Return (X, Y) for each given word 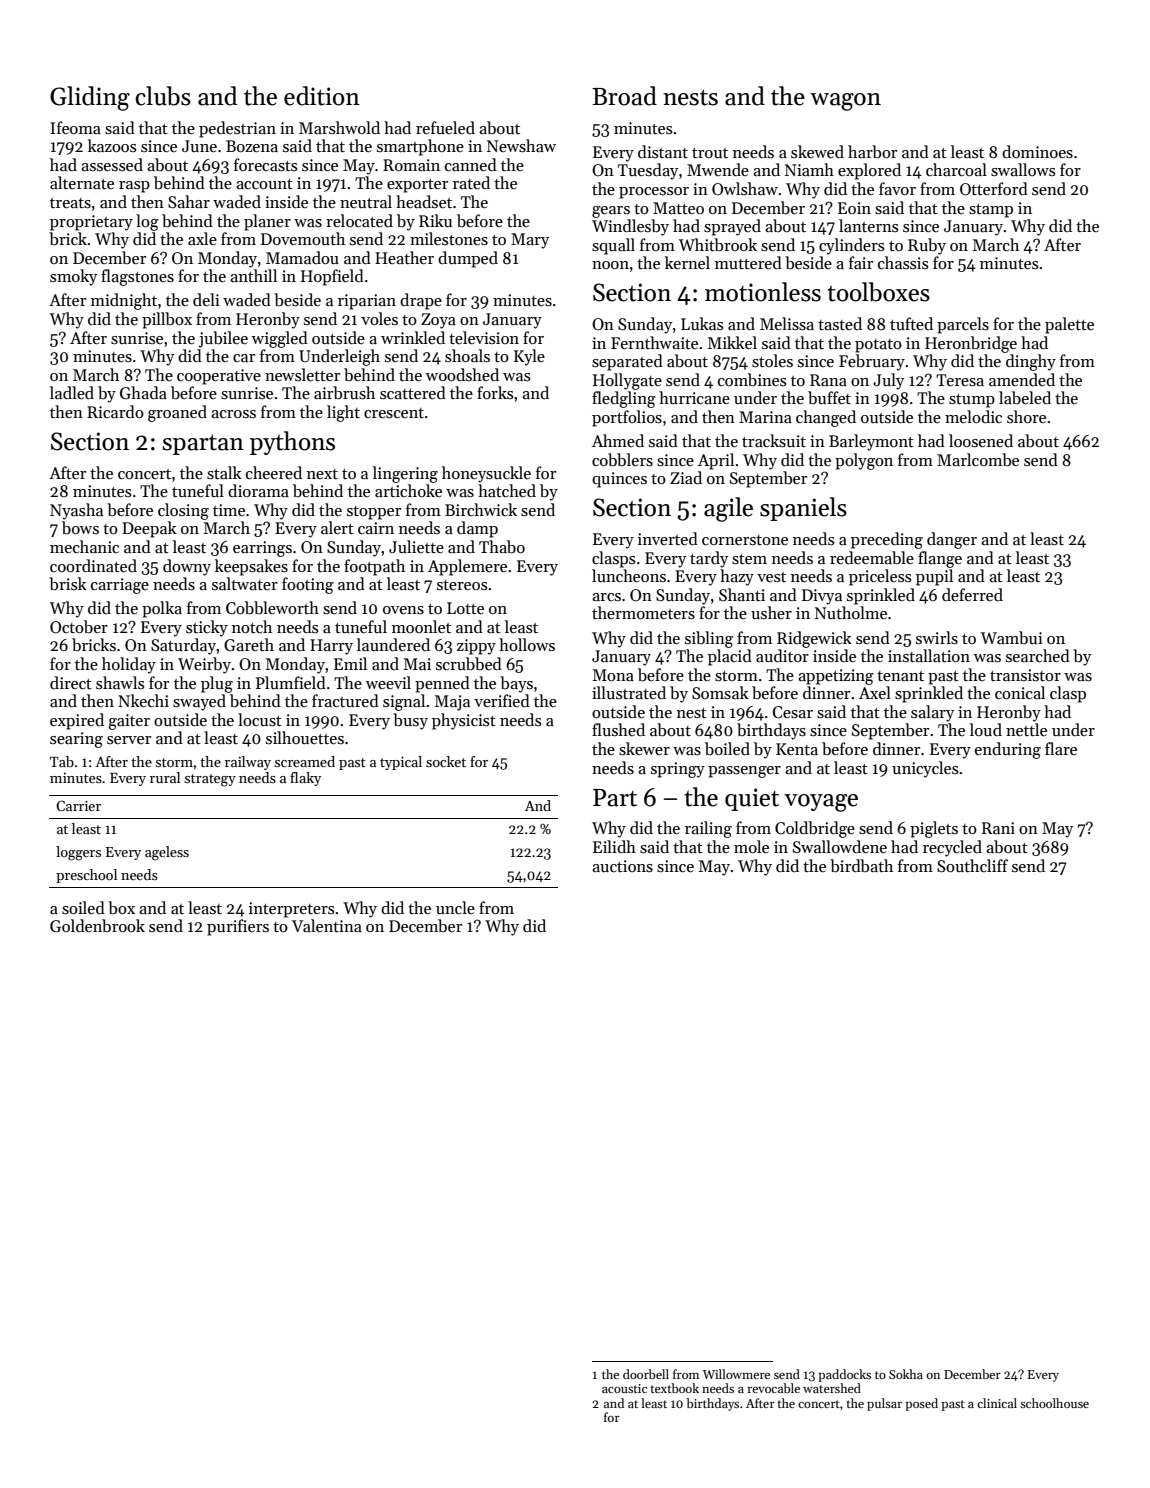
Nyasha (76, 511)
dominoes (1037, 152)
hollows (527, 644)
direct (71, 682)
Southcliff (972, 865)
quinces (619, 480)
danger (952, 540)
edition (322, 96)
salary (932, 713)
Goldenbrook (97, 925)
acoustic (624, 1388)
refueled (445, 127)
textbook (675, 1388)
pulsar (884, 1404)
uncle (455, 907)
